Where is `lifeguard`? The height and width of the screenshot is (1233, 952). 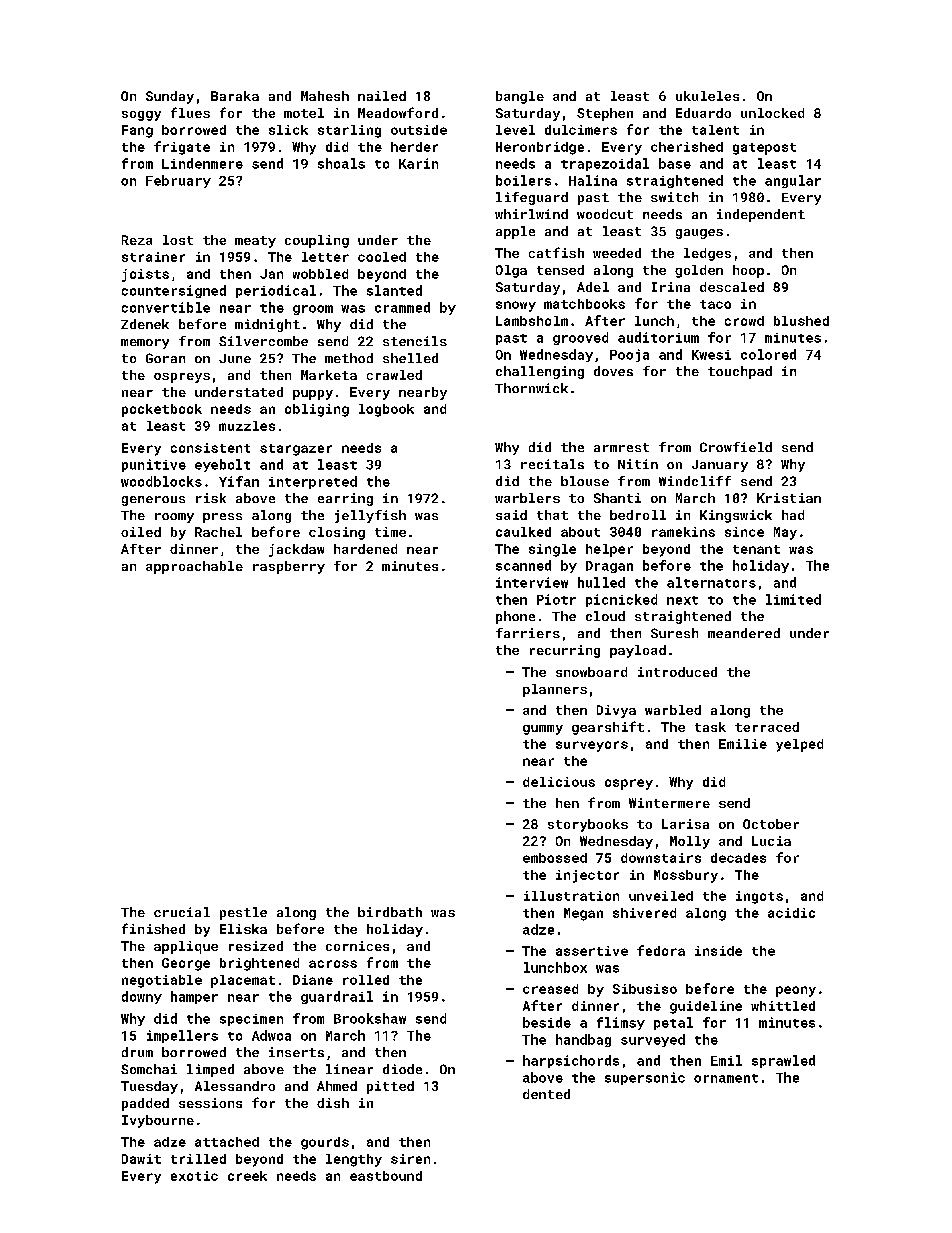 lifeguard is located at coordinates (532, 198).
